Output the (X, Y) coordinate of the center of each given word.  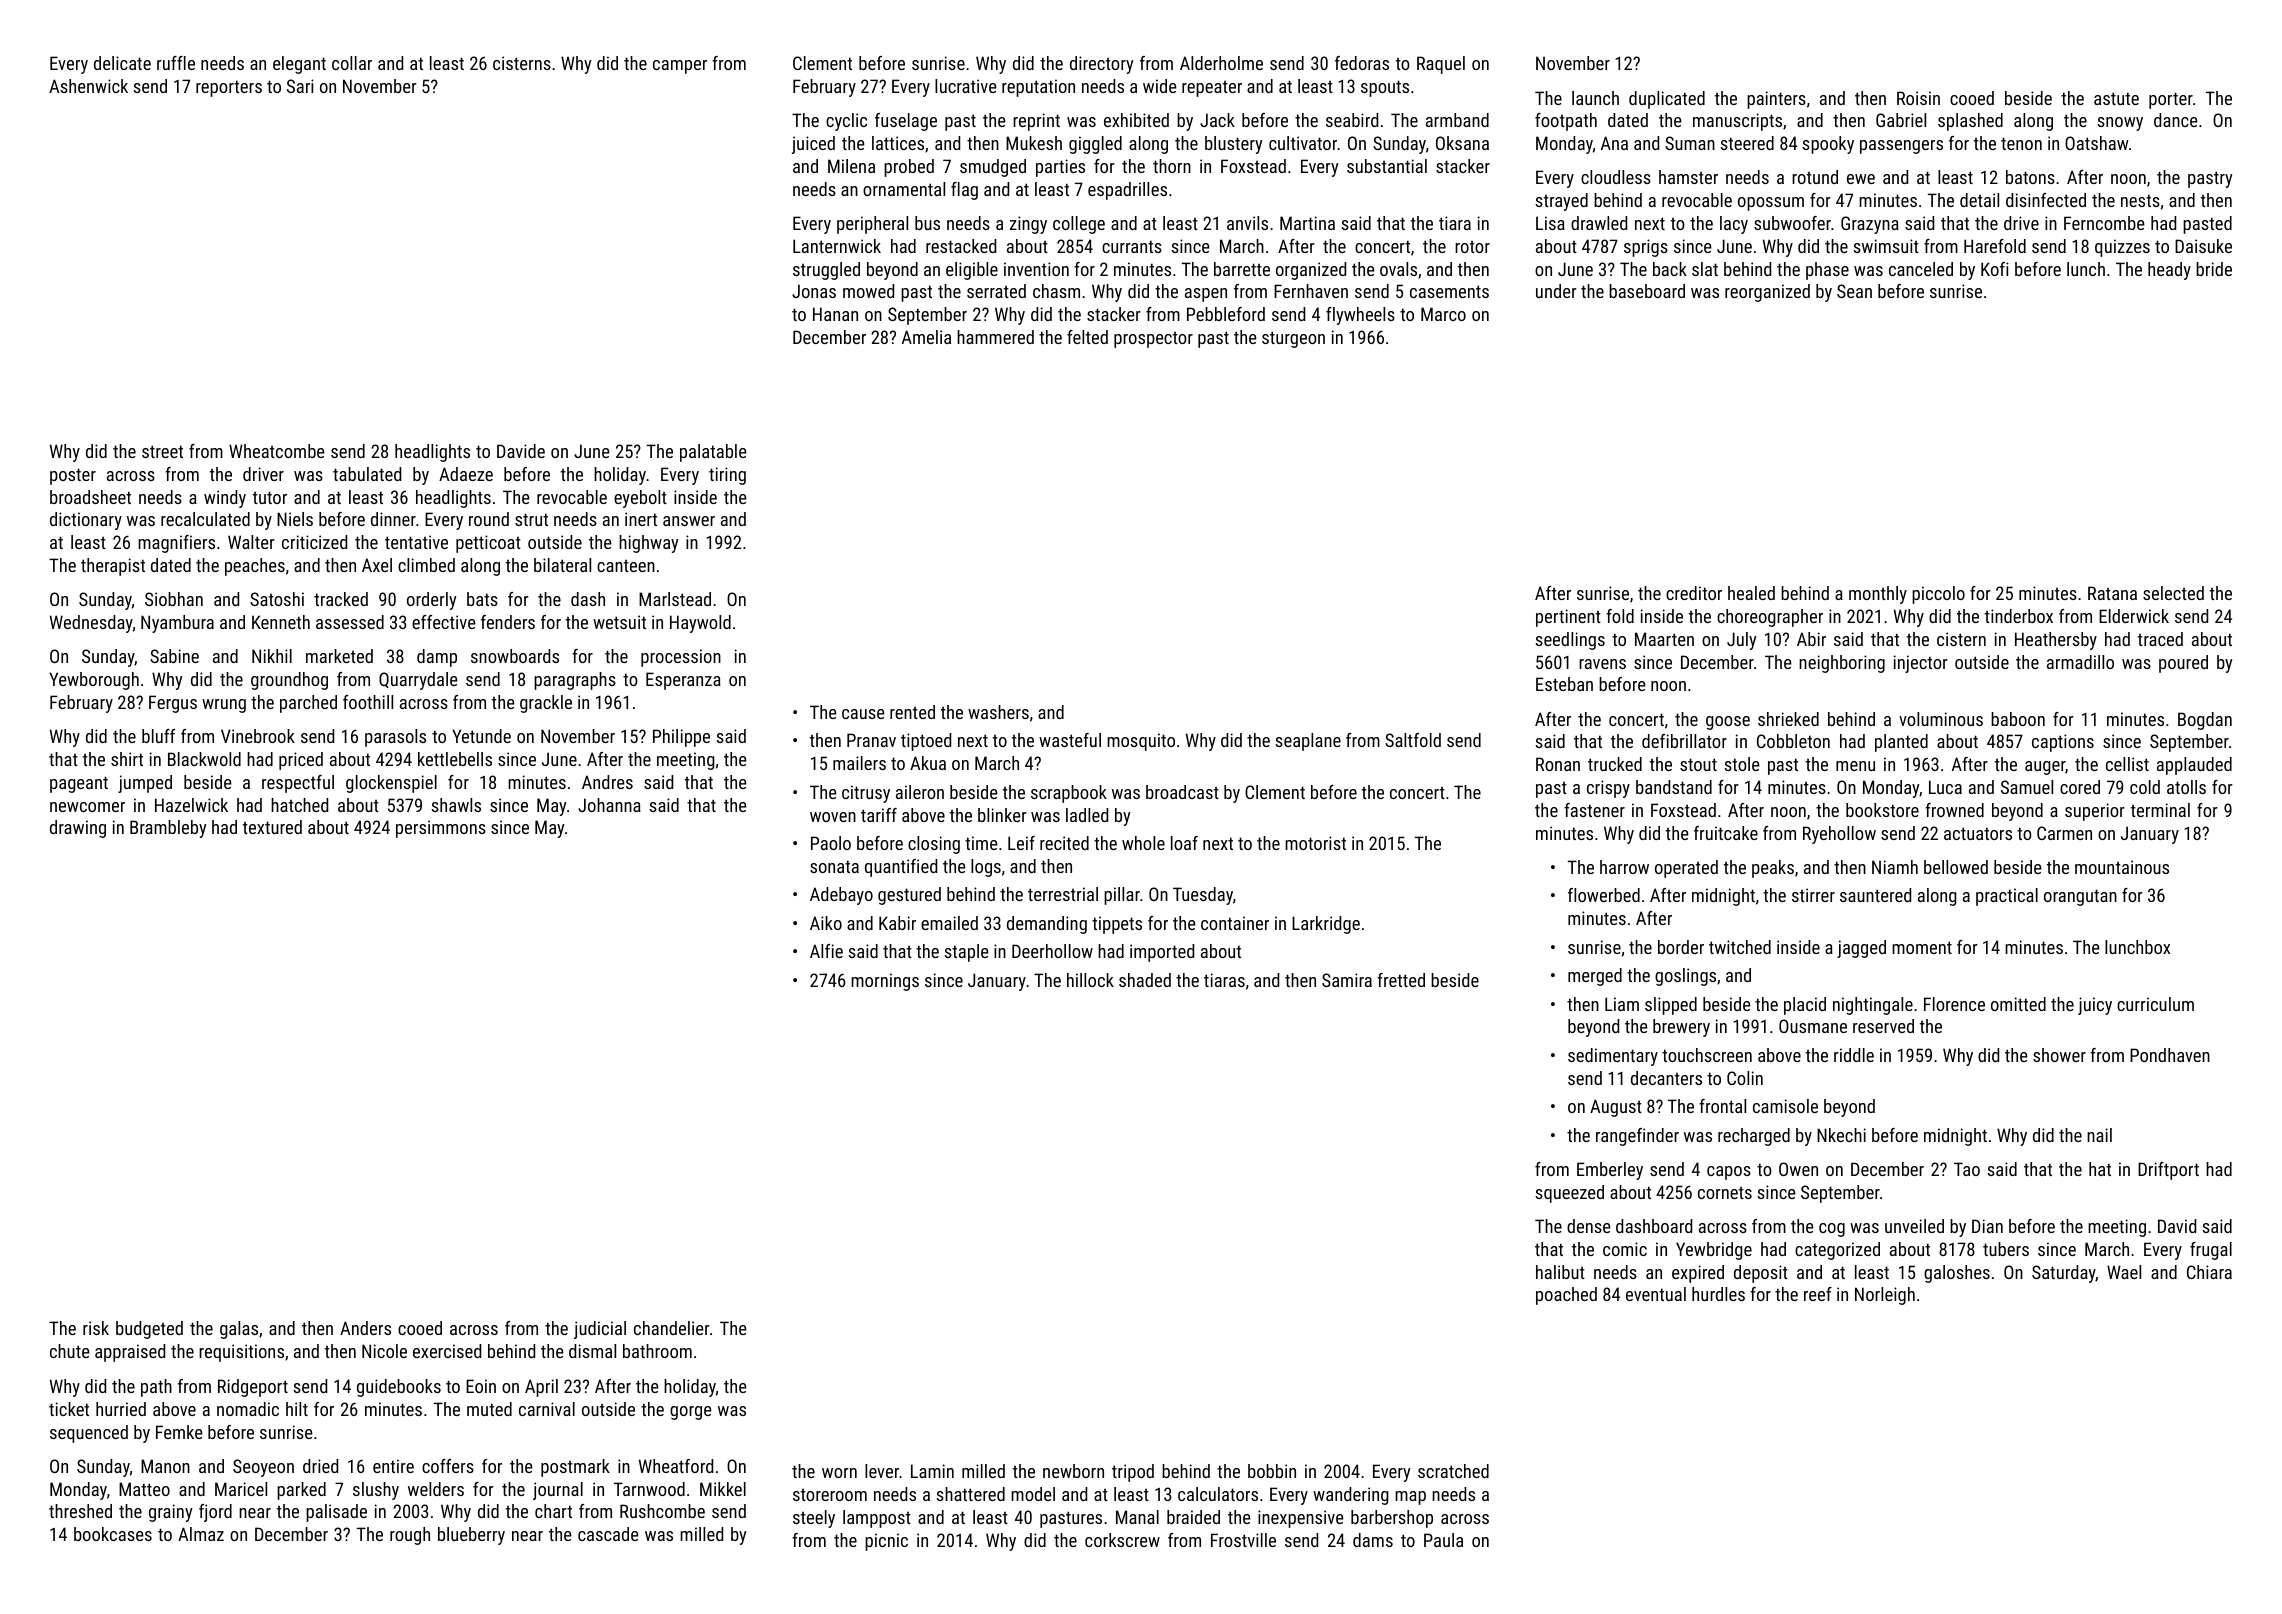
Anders (365, 1328)
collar (352, 63)
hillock (1090, 980)
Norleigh (1885, 1296)
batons (2030, 177)
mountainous (2122, 867)
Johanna (609, 805)
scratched (1453, 1471)
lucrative (966, 86)
